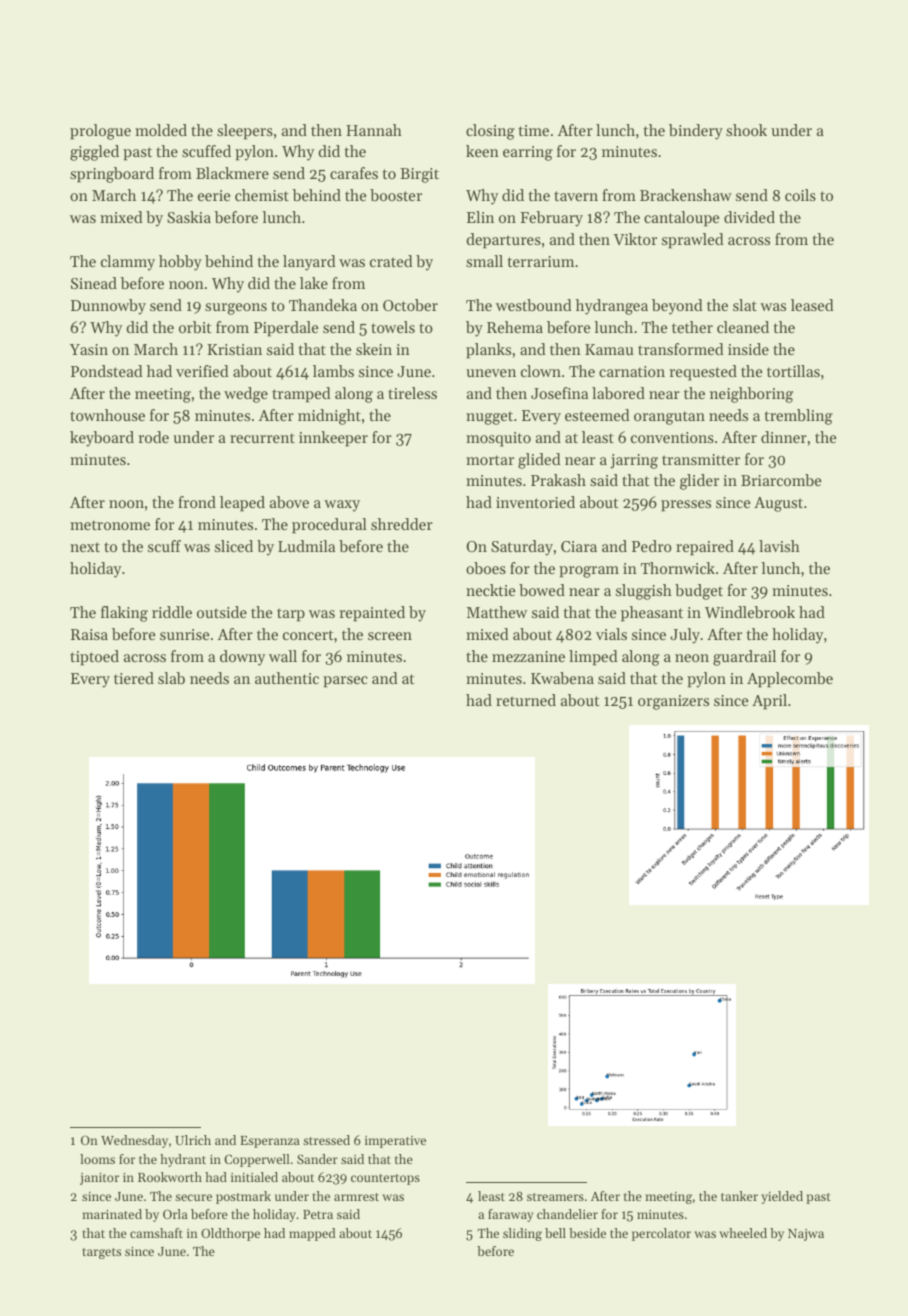  Describe the element at coordinates (134, 678) in the image. I see `tiered` at that location.
